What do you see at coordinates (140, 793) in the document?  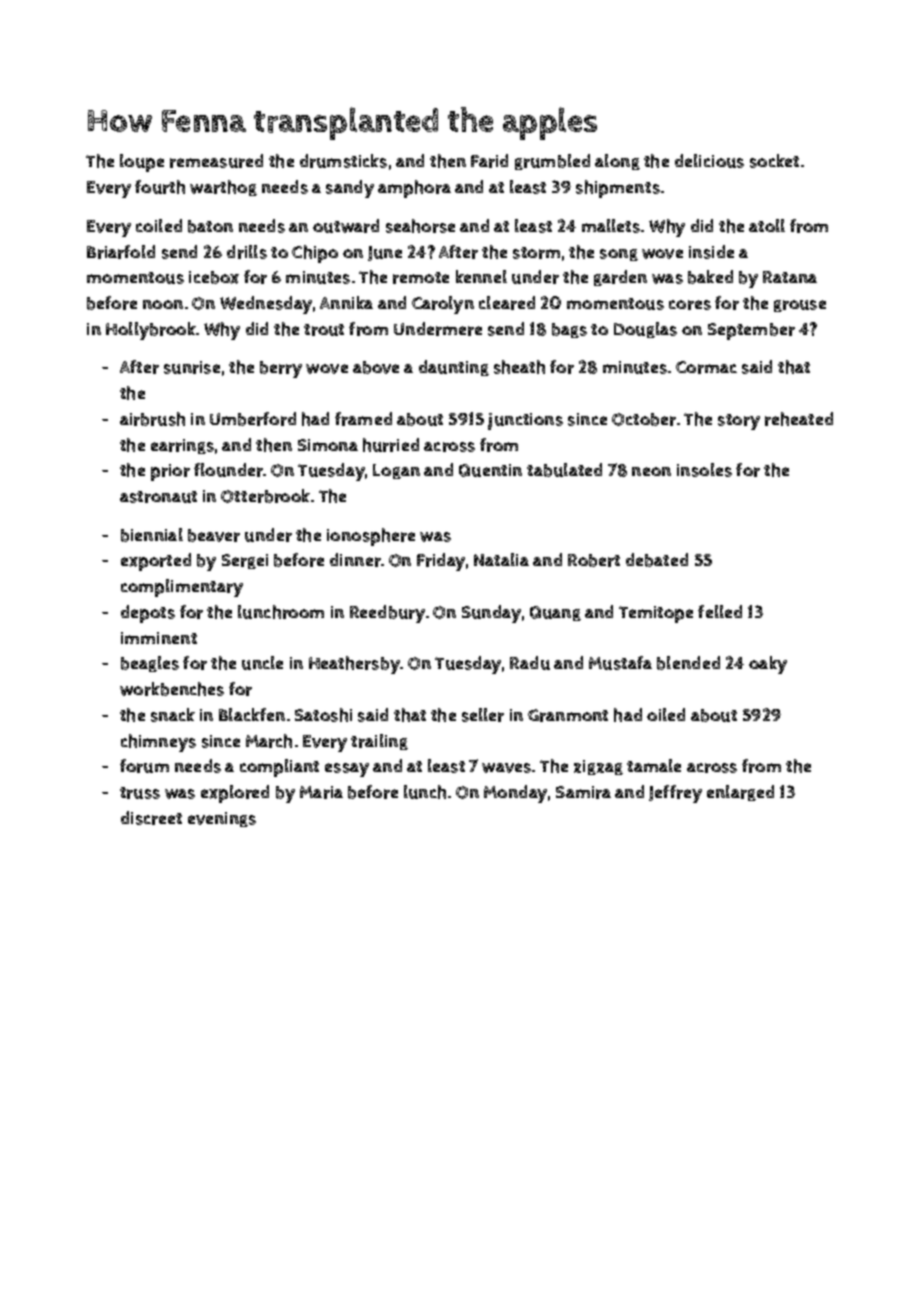 I see `truss` at bounding box center [140, 793].
